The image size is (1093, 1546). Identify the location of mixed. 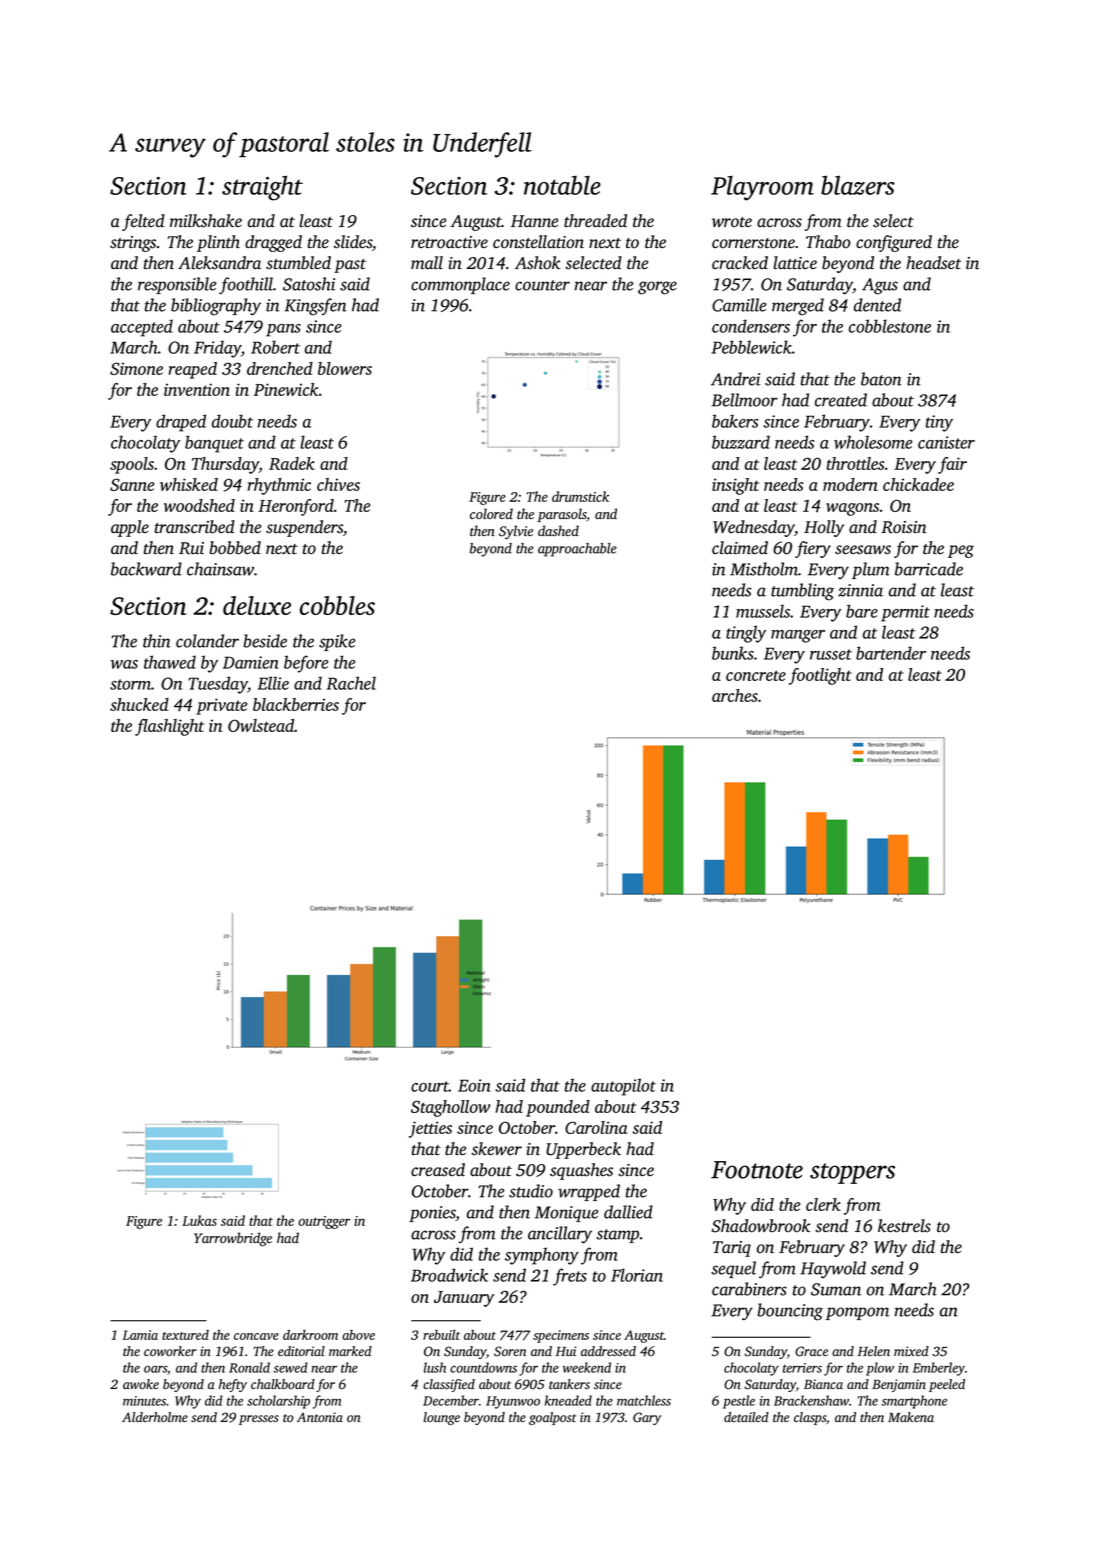
(911, 1351).
